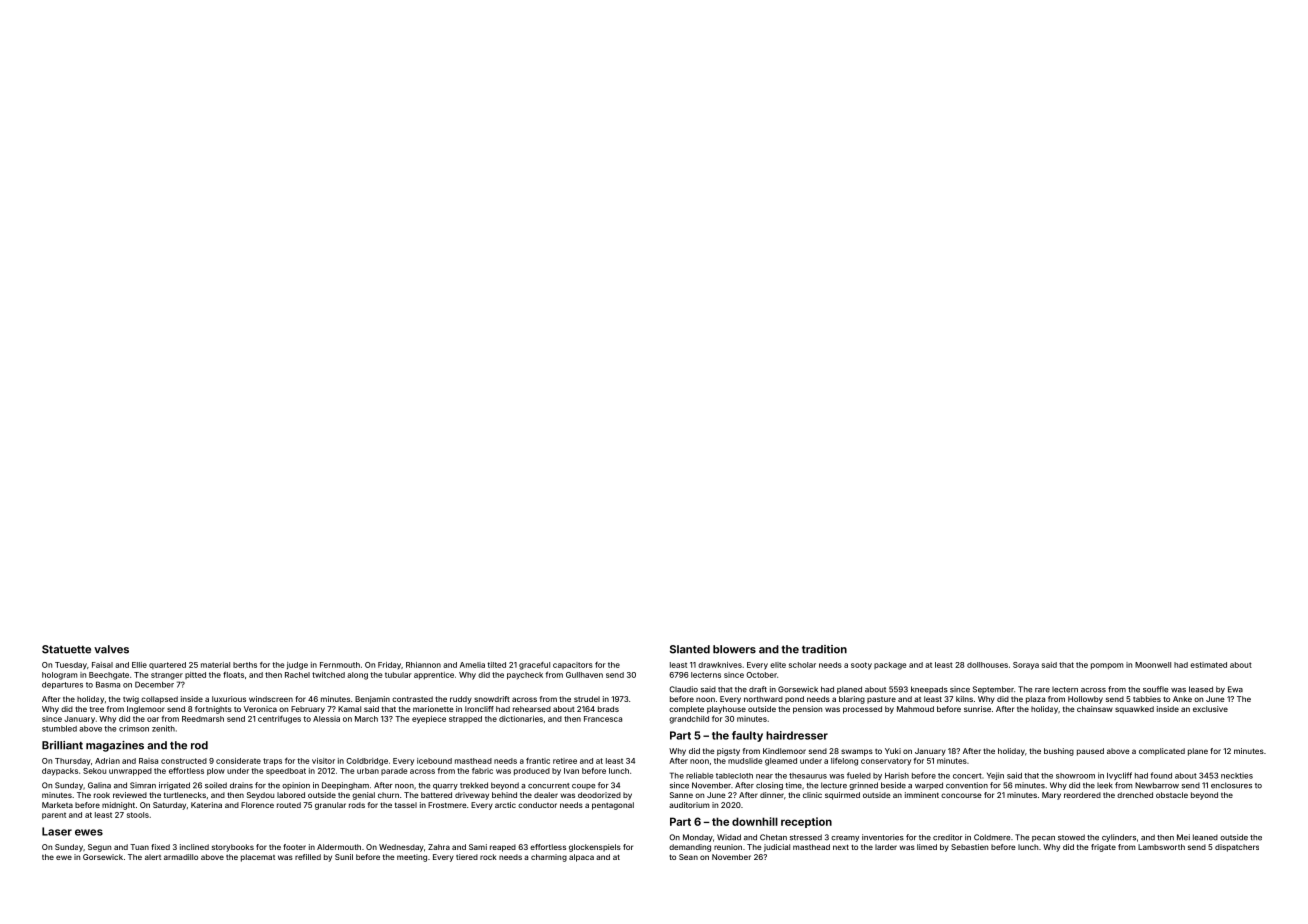 This screenshot has width=1308, height=924. Describe the element at coordinates (807, 710) in the screenshot. I see `pension` at that location.
